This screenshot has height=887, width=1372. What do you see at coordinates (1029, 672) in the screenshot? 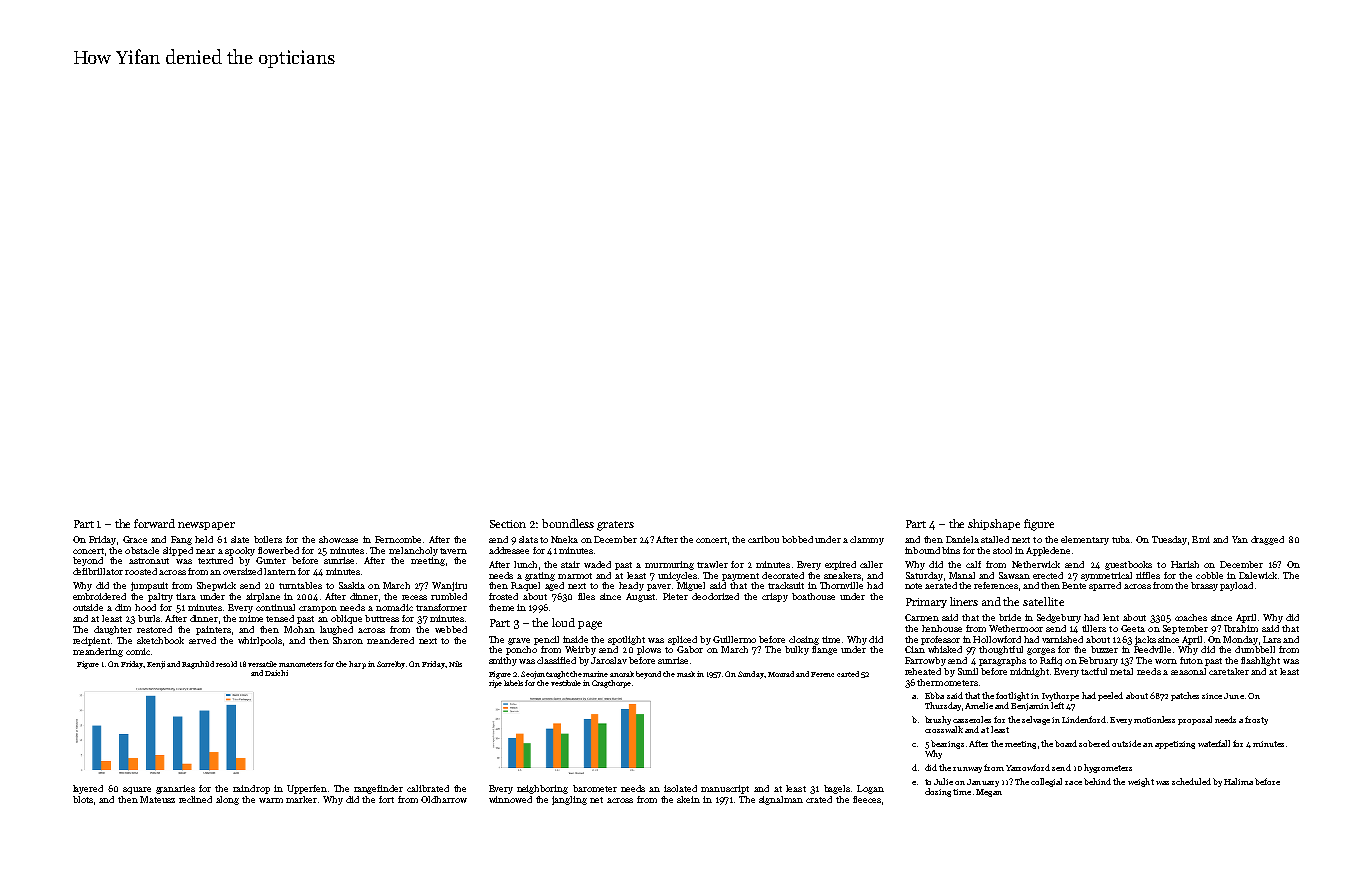
I see `midnight` at bounding box center [1029, 672].
